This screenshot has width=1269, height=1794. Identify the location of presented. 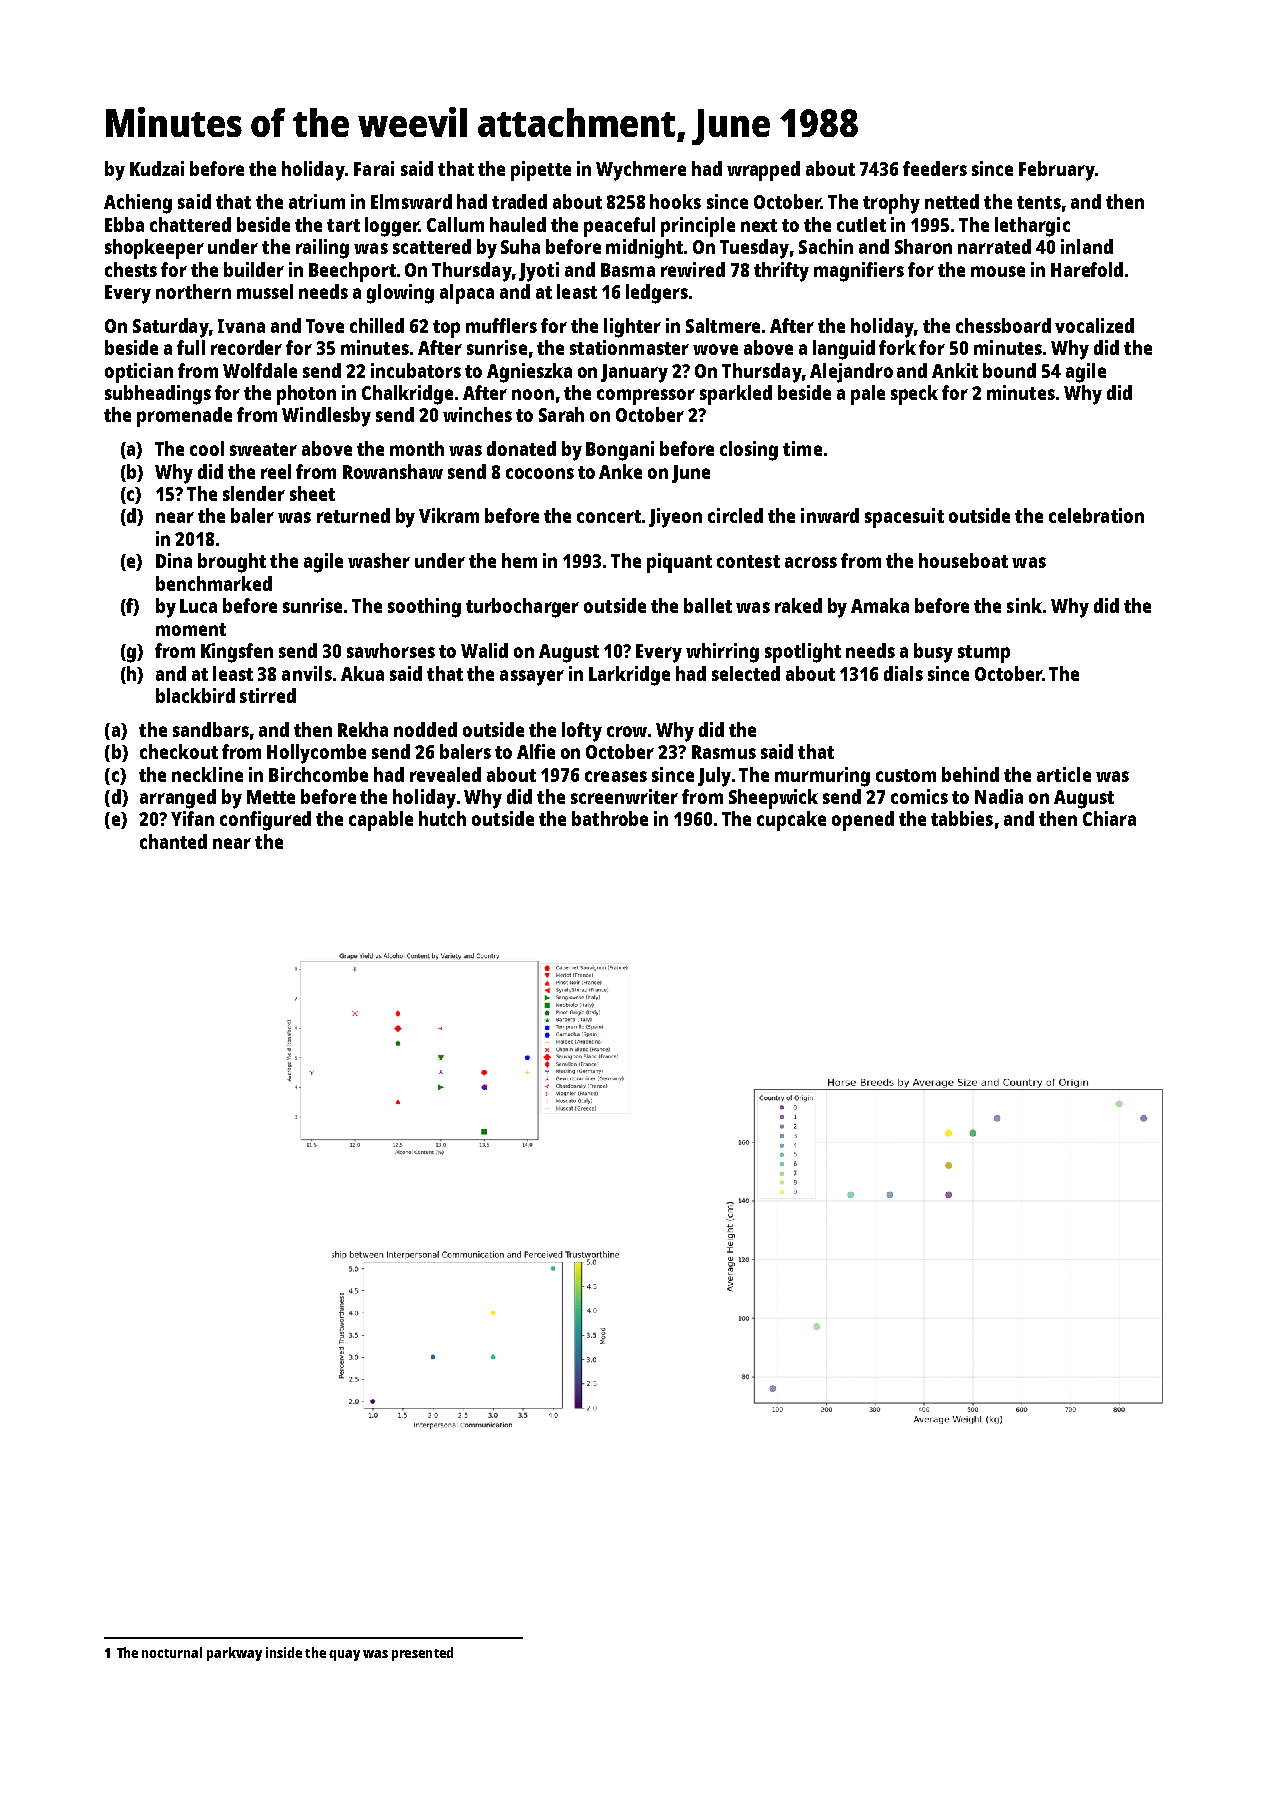
(422, 1654).
